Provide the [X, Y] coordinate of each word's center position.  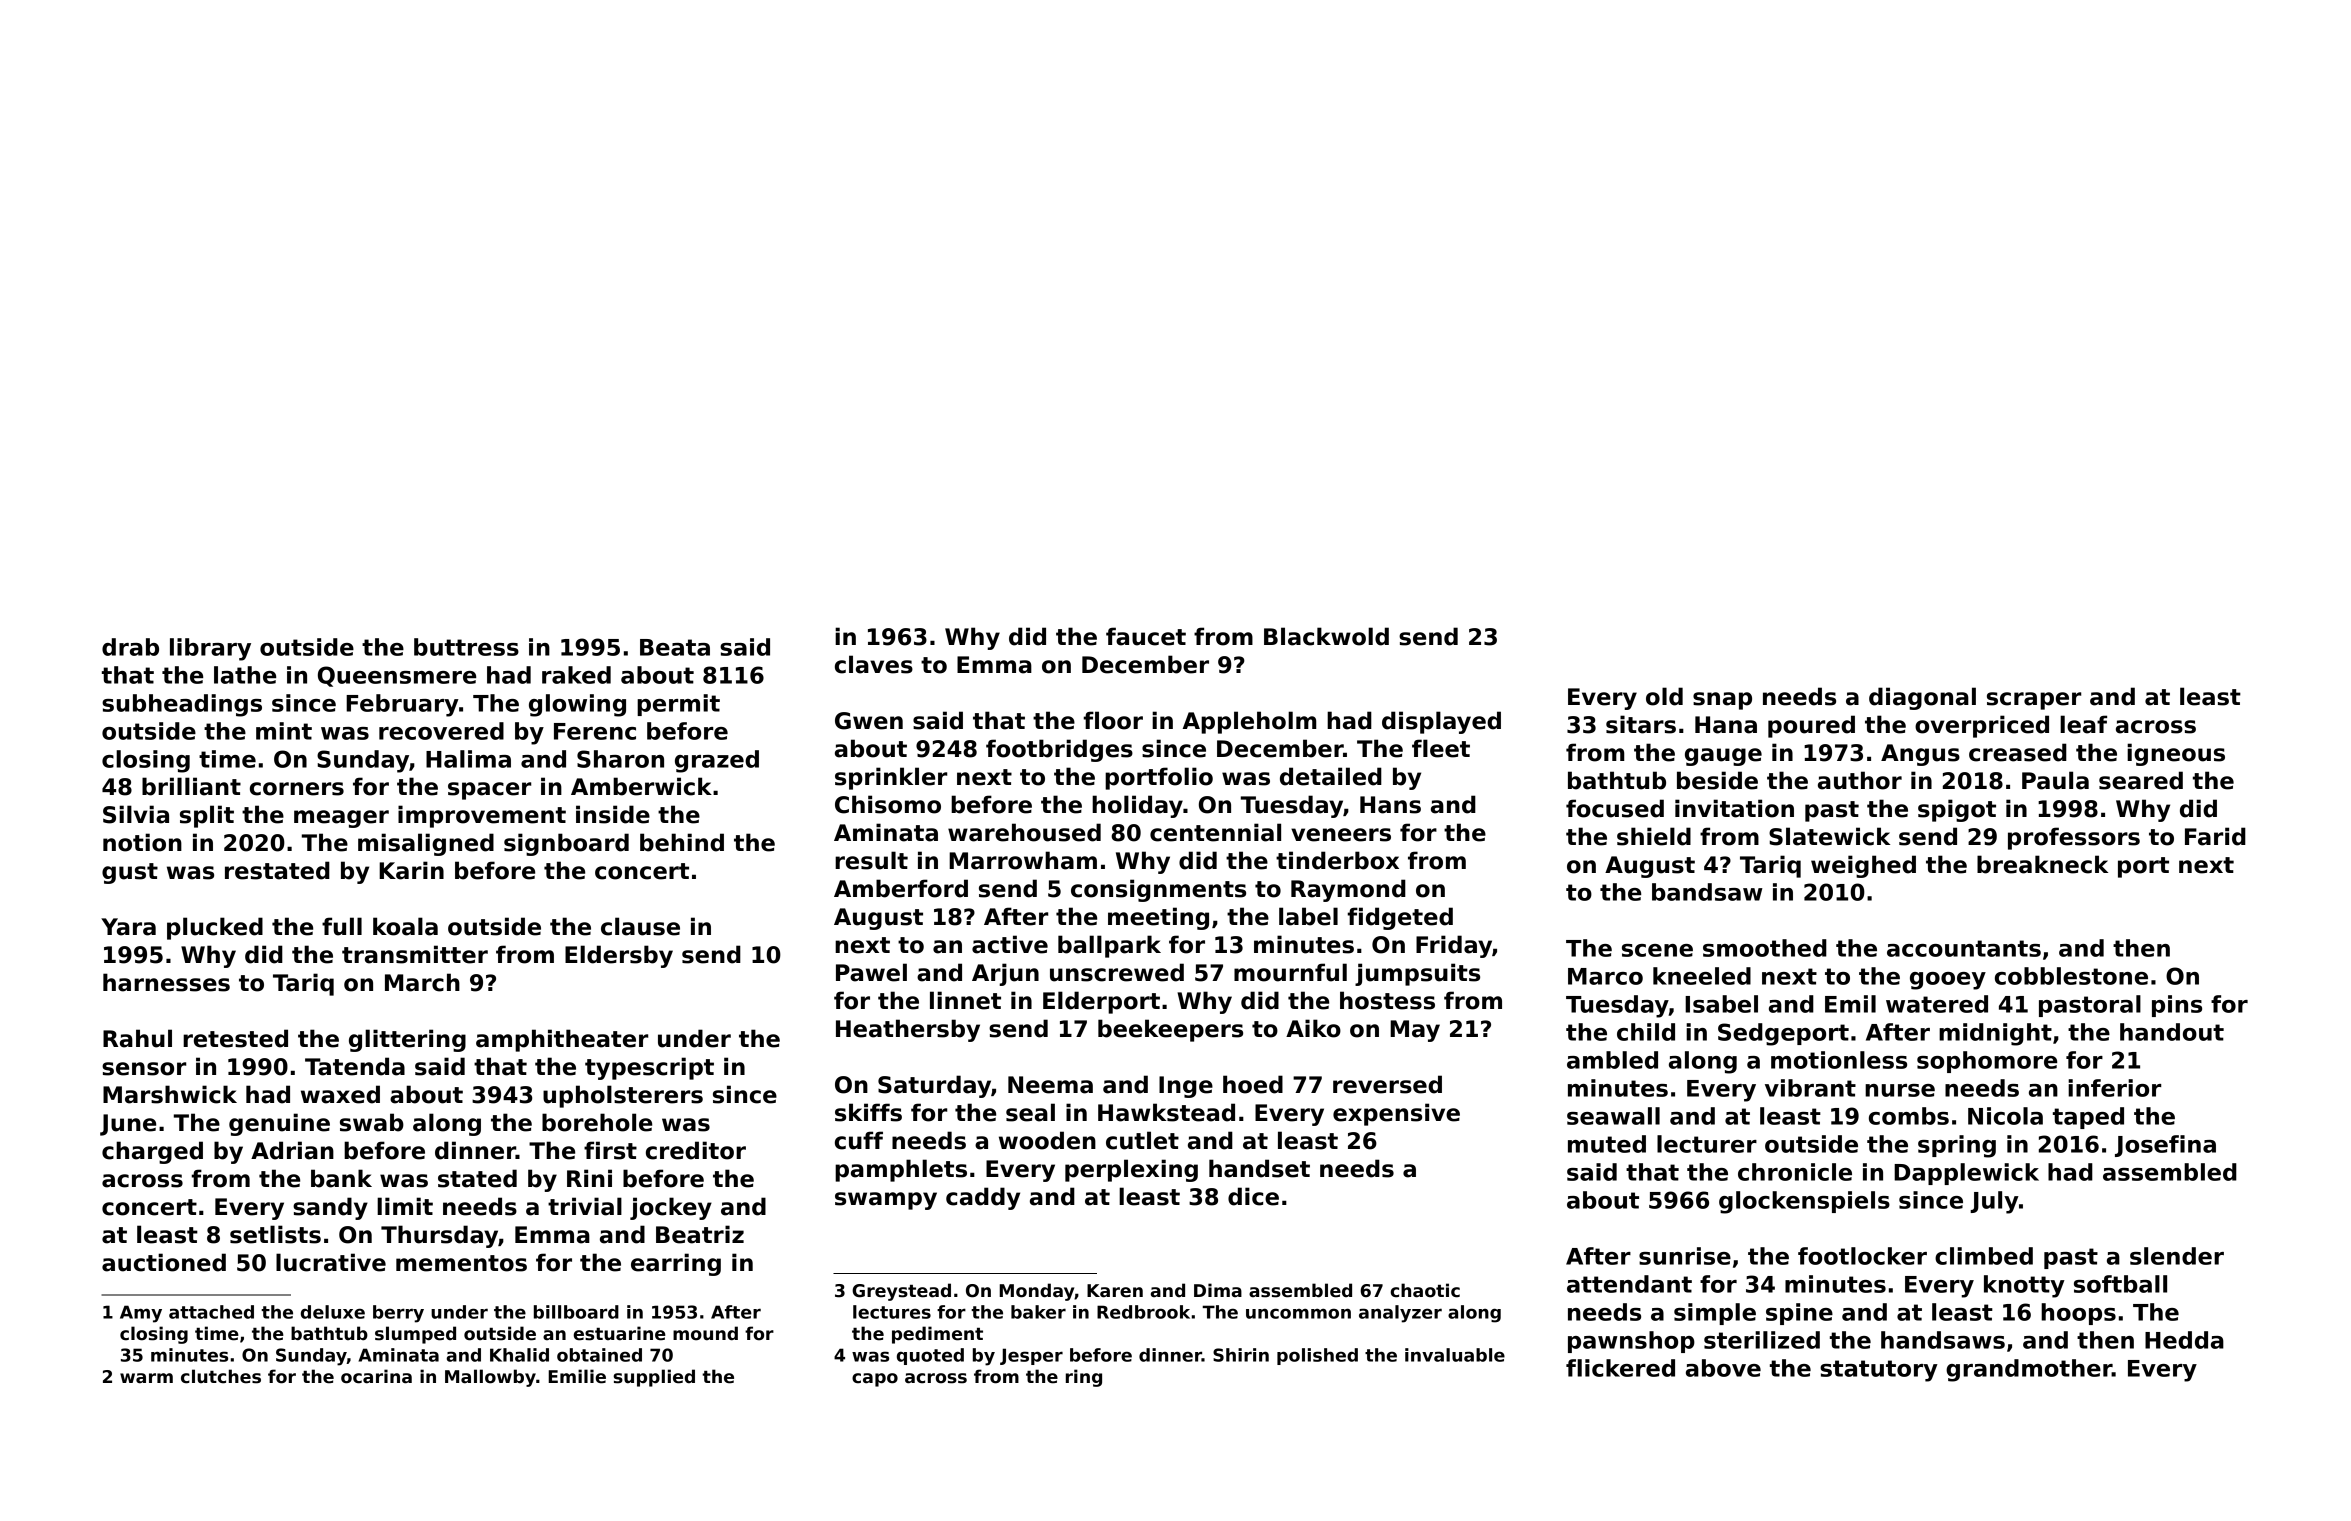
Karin [411, 870]
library [210, 649]
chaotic [1425, 1290]
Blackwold [1326, 636]
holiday [1137, 806]
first [610, 1150]
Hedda [2184, 1340]
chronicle [1795, 1172]
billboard [576, 1312]
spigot [1957, 810]
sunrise [1685, 1256]
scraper [2034, 701]
